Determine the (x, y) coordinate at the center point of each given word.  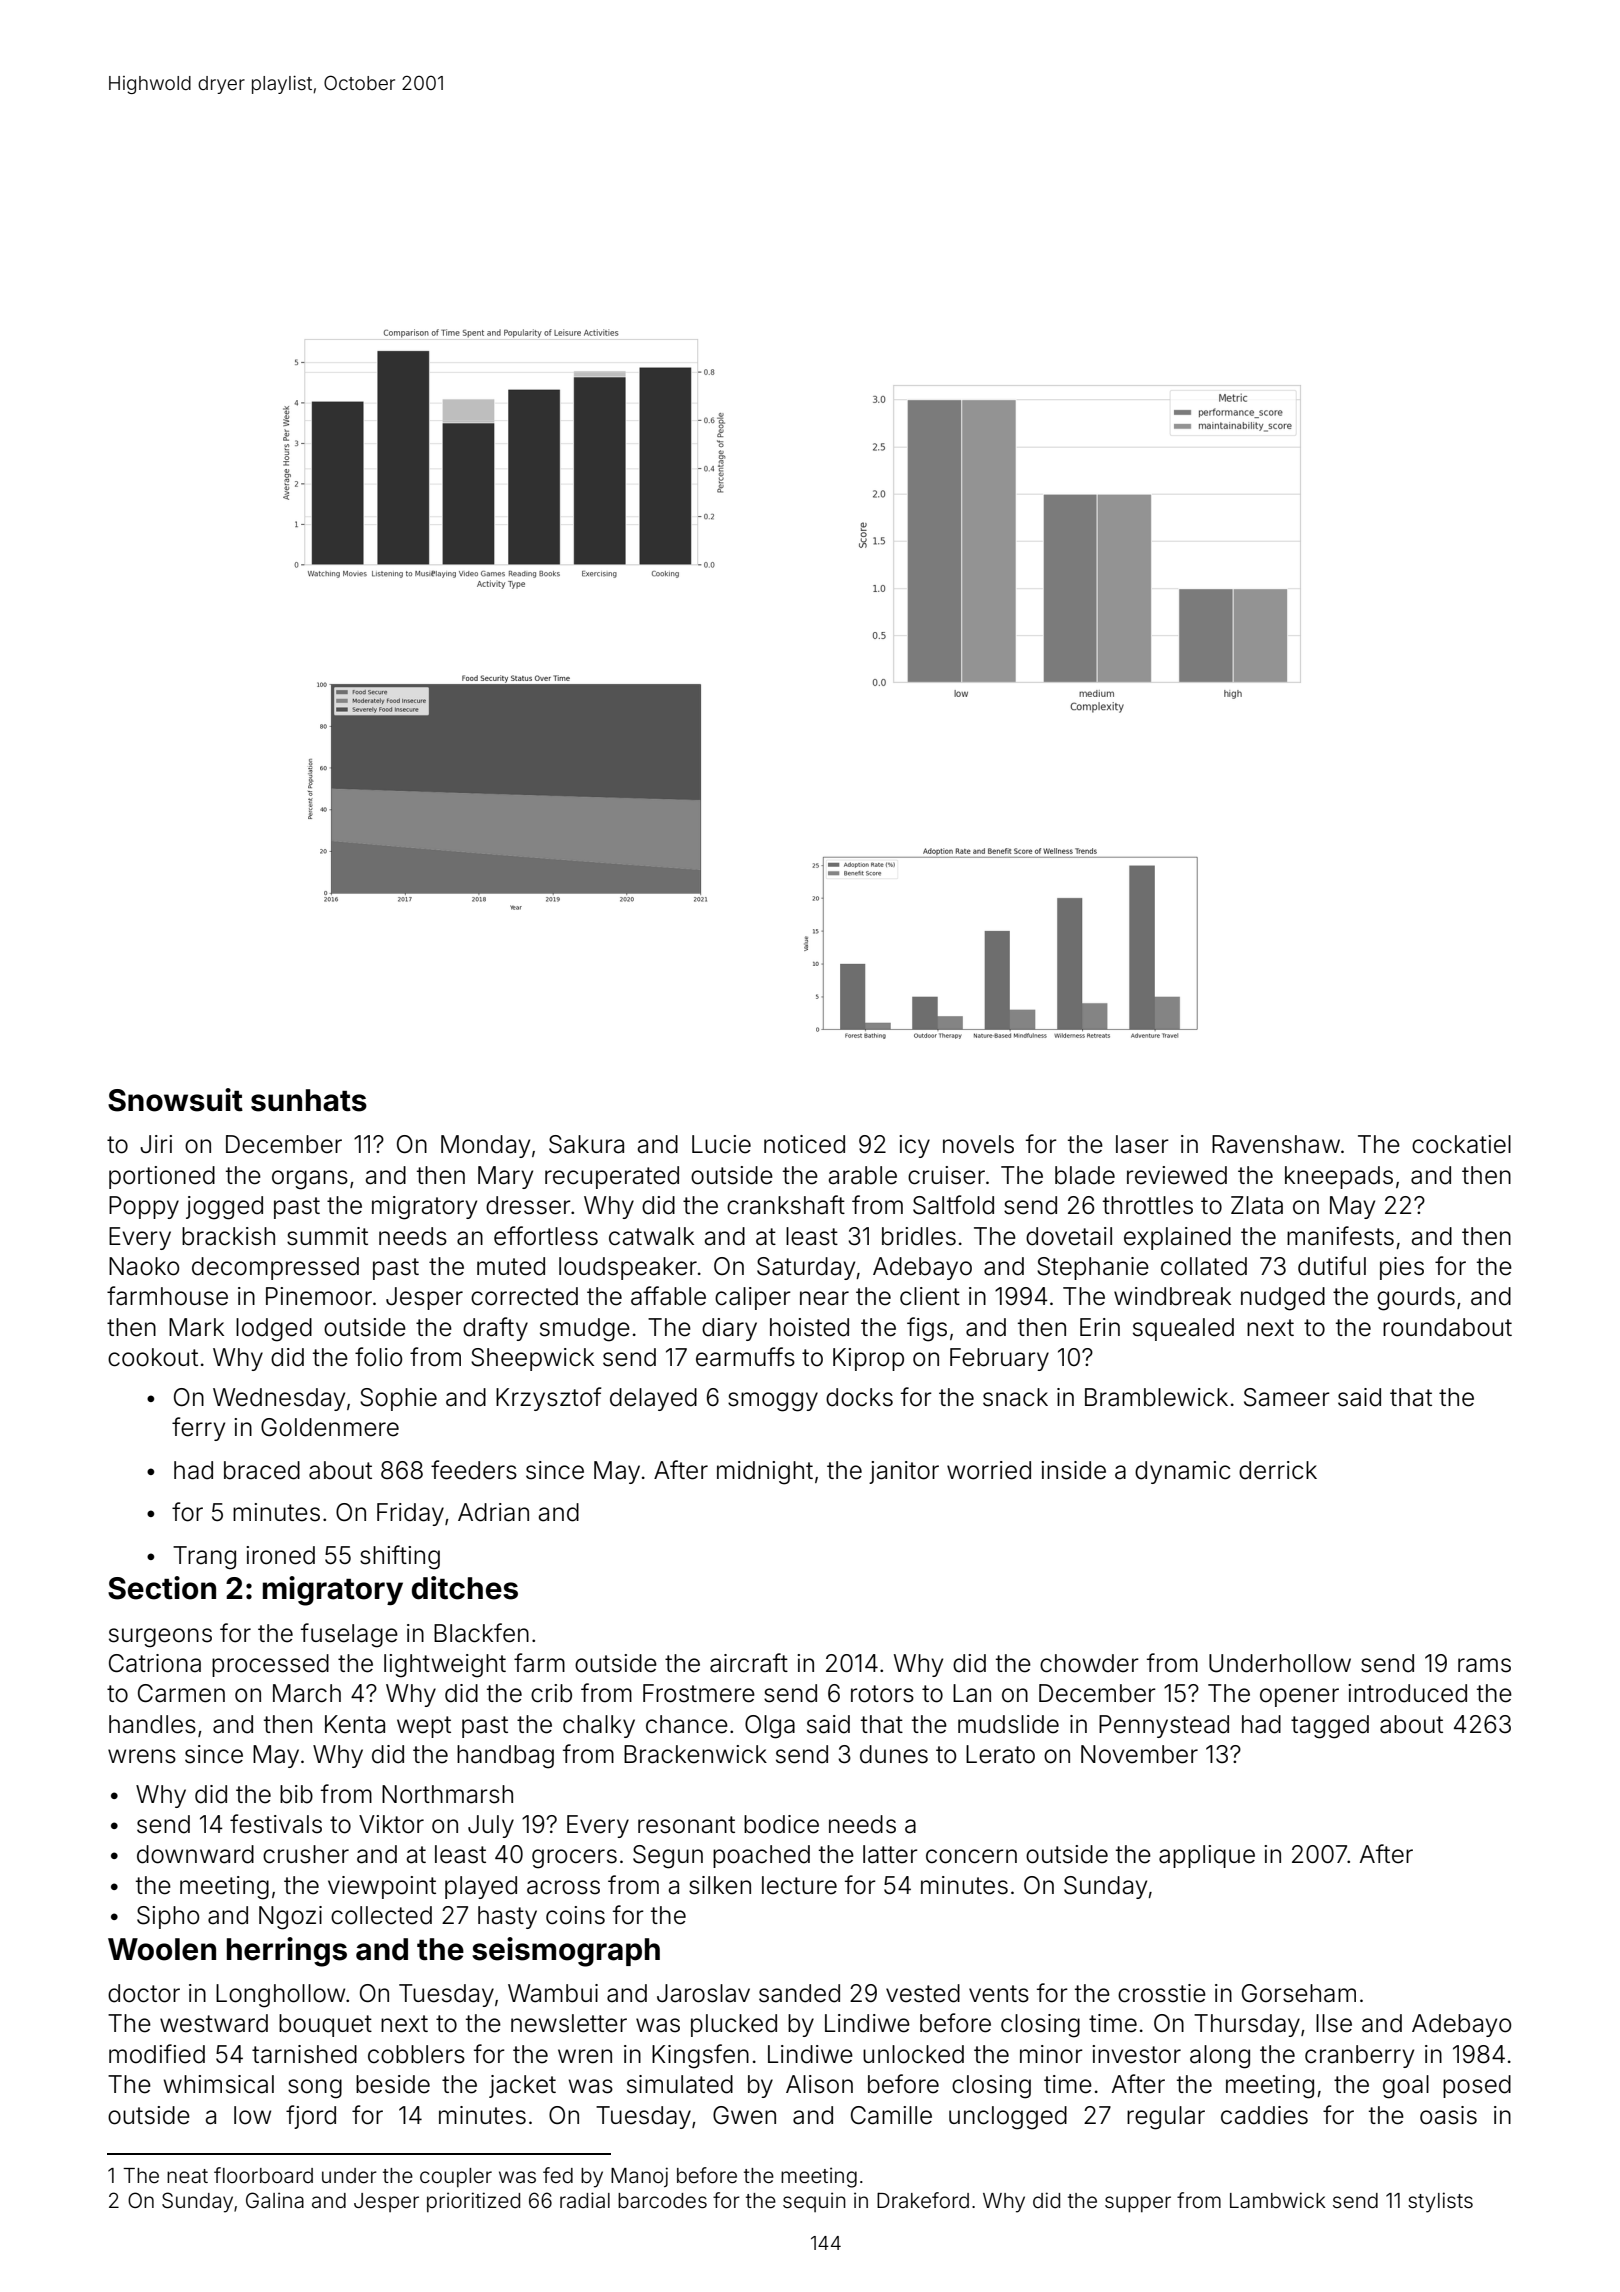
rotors (882, 1694)
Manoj (639, 2177)
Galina (275, 2200)
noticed (804, 1144)
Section (162, 1588)
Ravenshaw (1276, 1144)
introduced (1408, 1693)
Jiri (156, 1144)
